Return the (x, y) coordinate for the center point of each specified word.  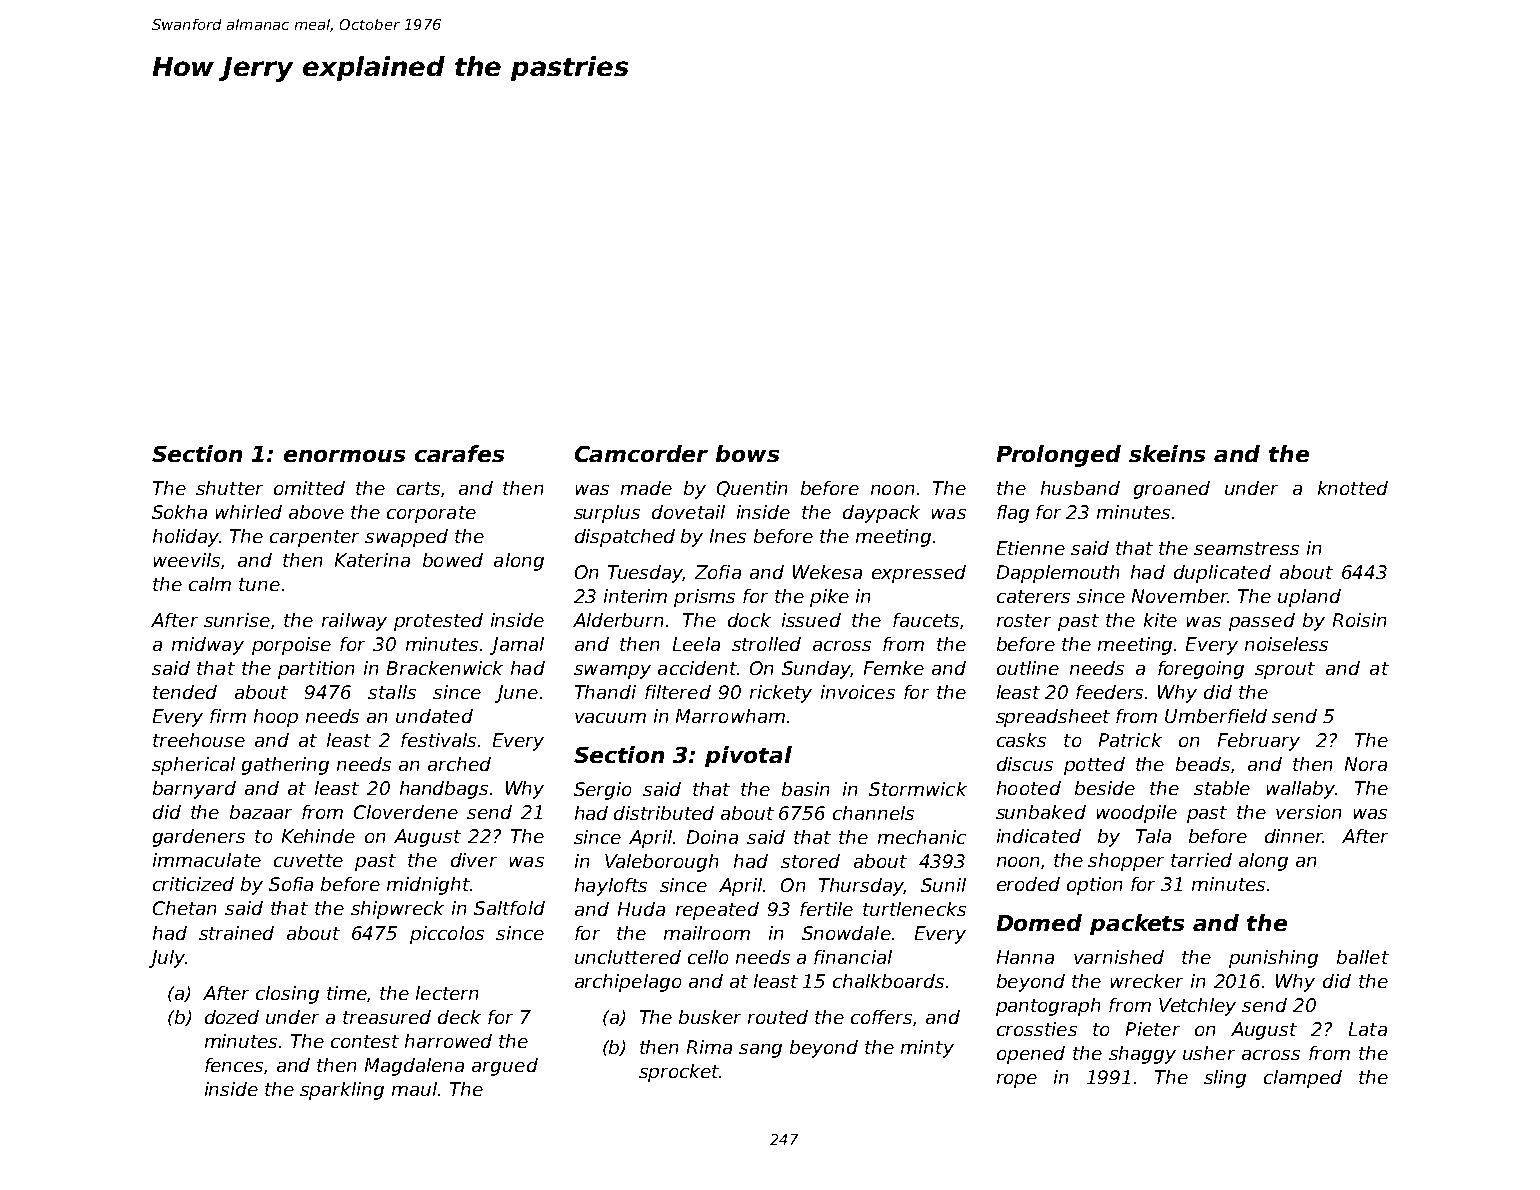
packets (1137, 924)
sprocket (679, 1073)
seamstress (1246, 548)
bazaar (261, 812)
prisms (704, 598)
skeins (1167, 453)
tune (259, 584)
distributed (664, 813)
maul (414, 1089)
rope (1017, 1081)
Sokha (179, 512)
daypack (881, 514)
